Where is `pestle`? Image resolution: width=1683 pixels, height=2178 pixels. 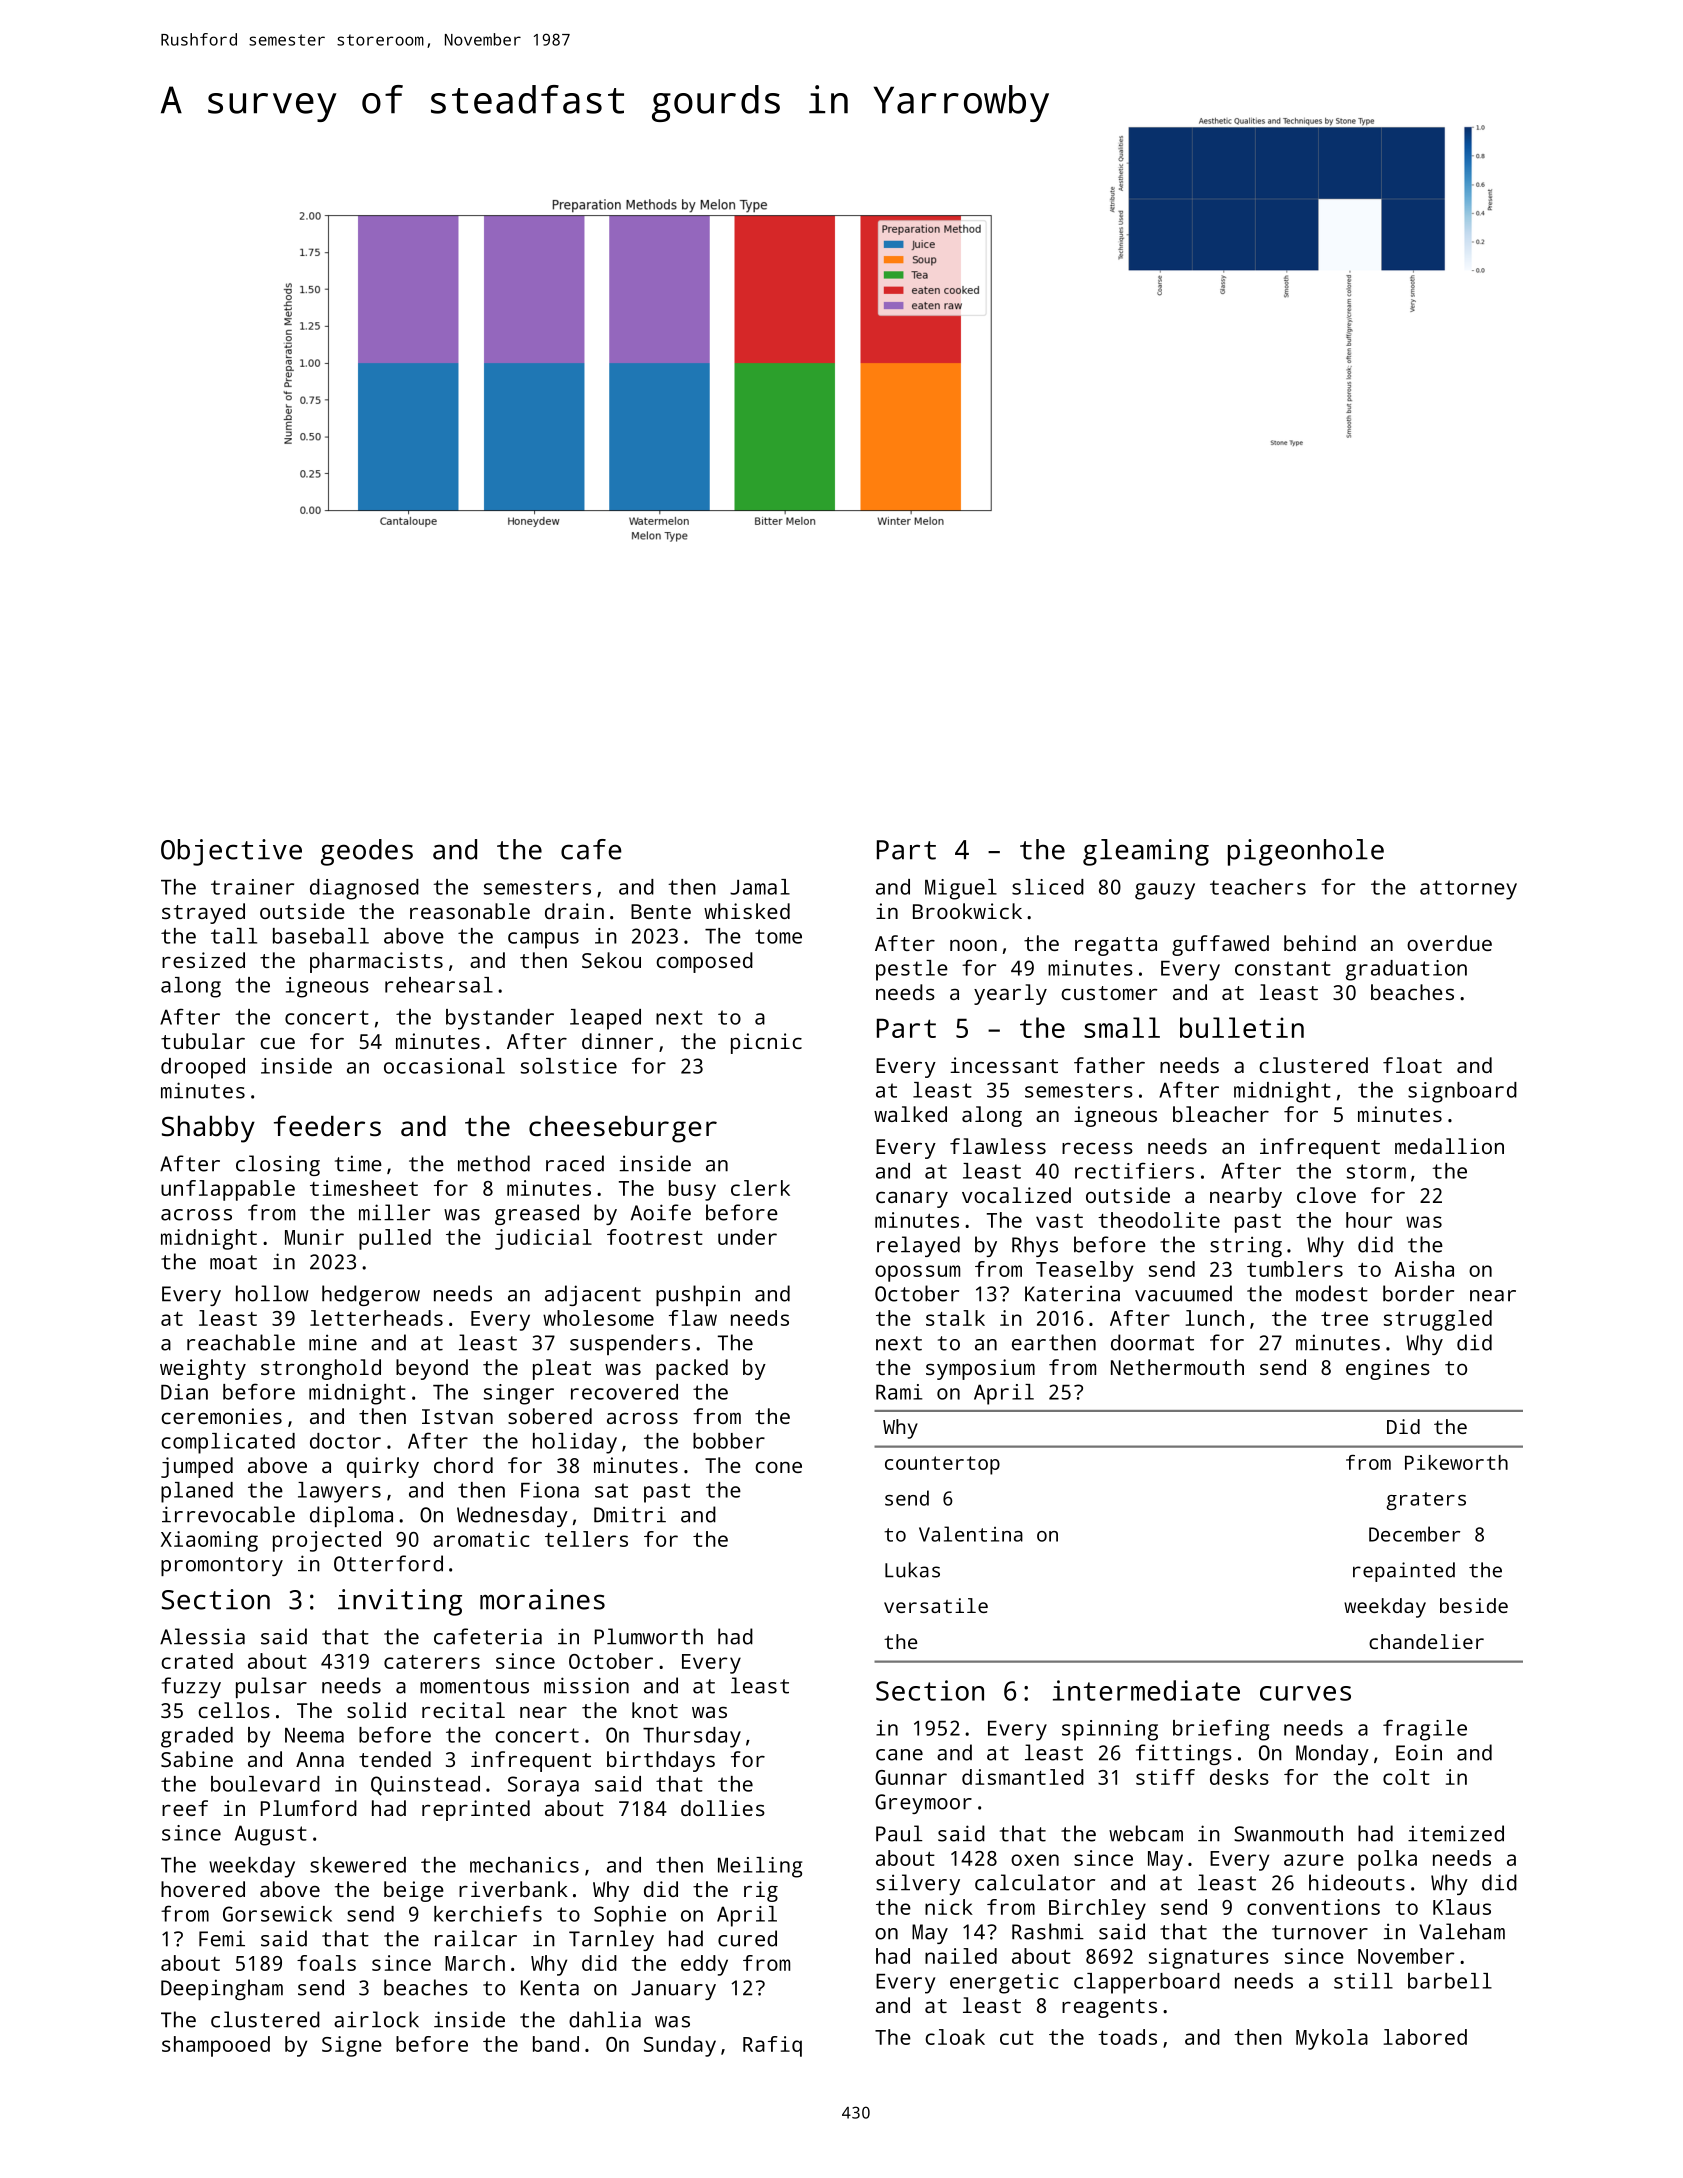 pestle is located at coordinates (912, 970).
